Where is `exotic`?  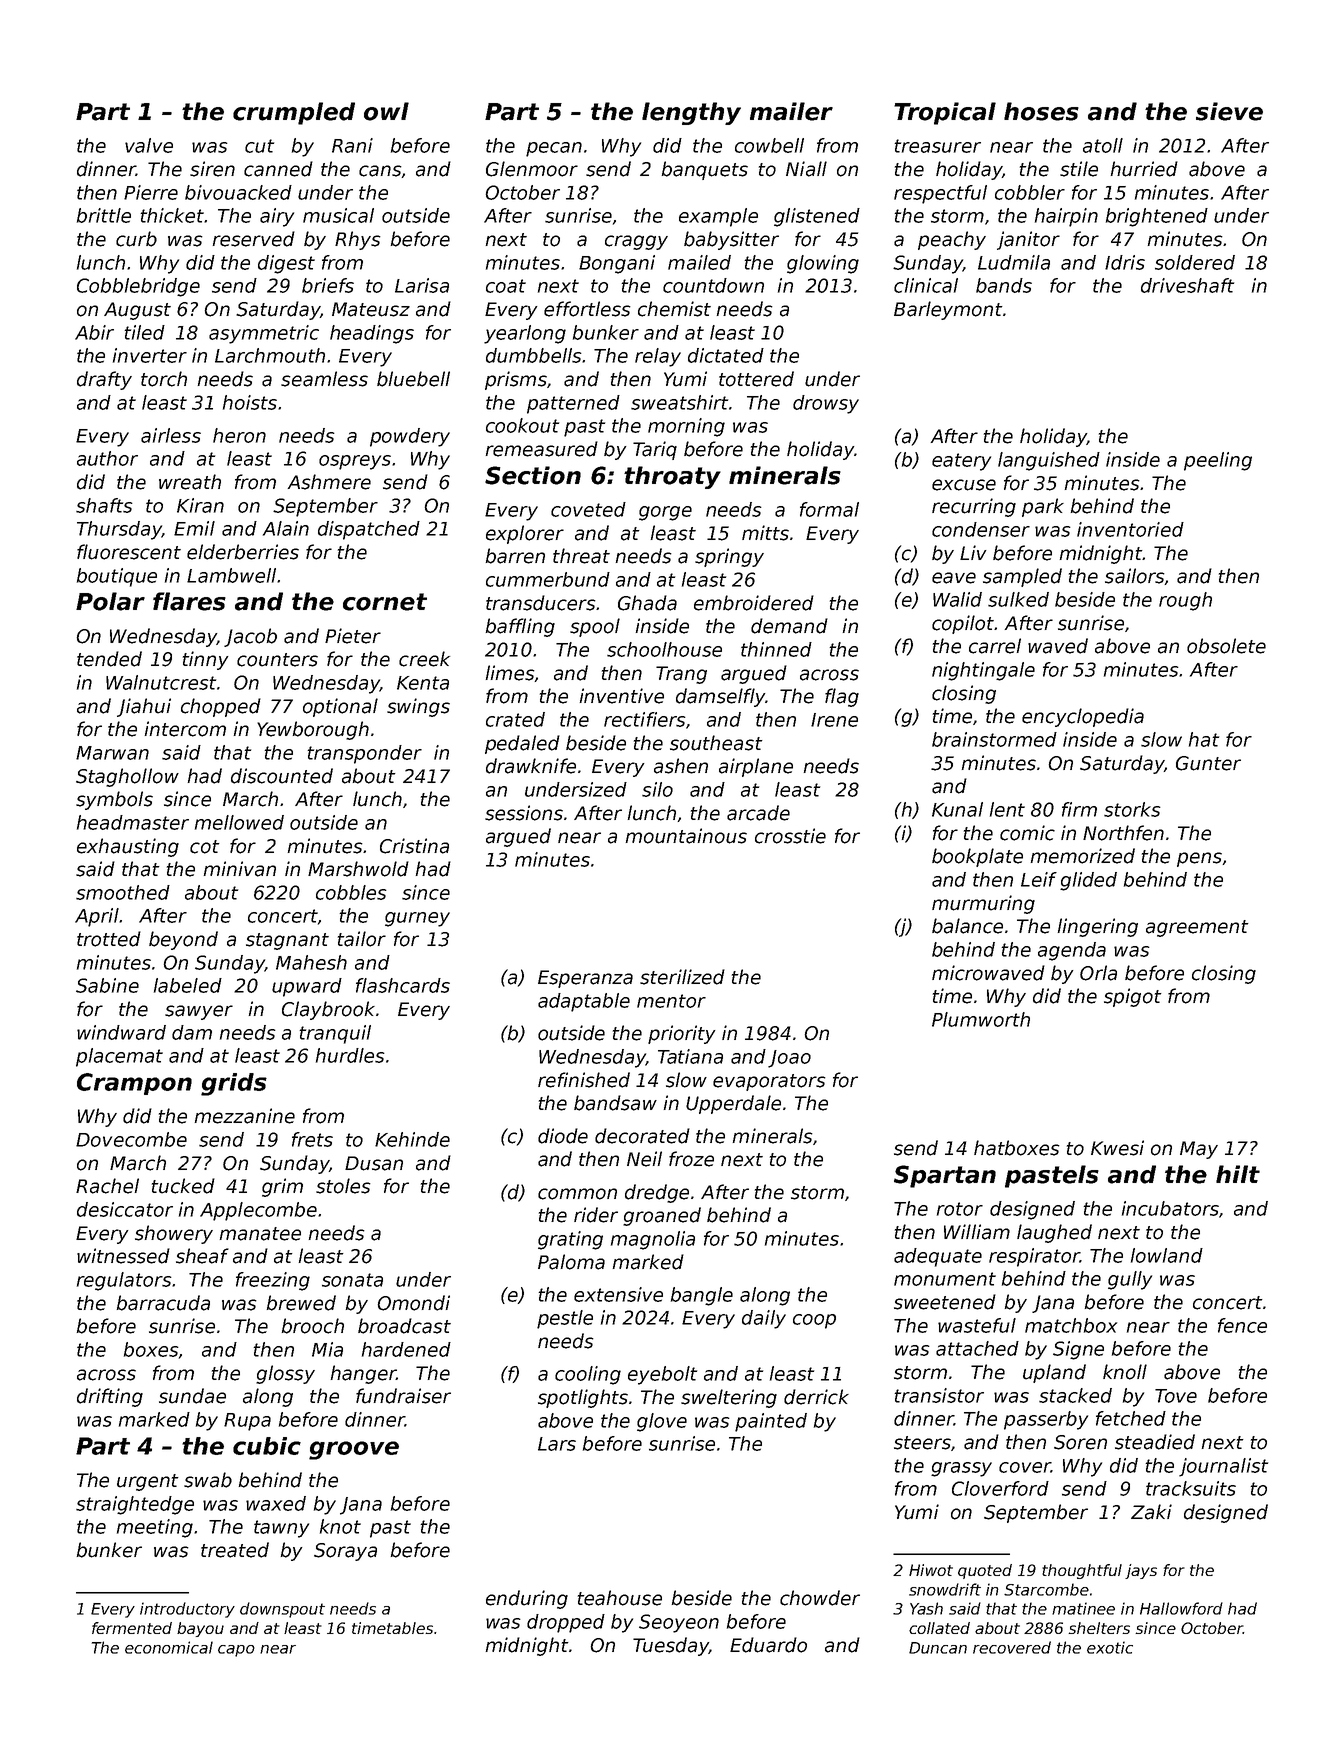
exotic is located at coordinates (1110, 1647).
